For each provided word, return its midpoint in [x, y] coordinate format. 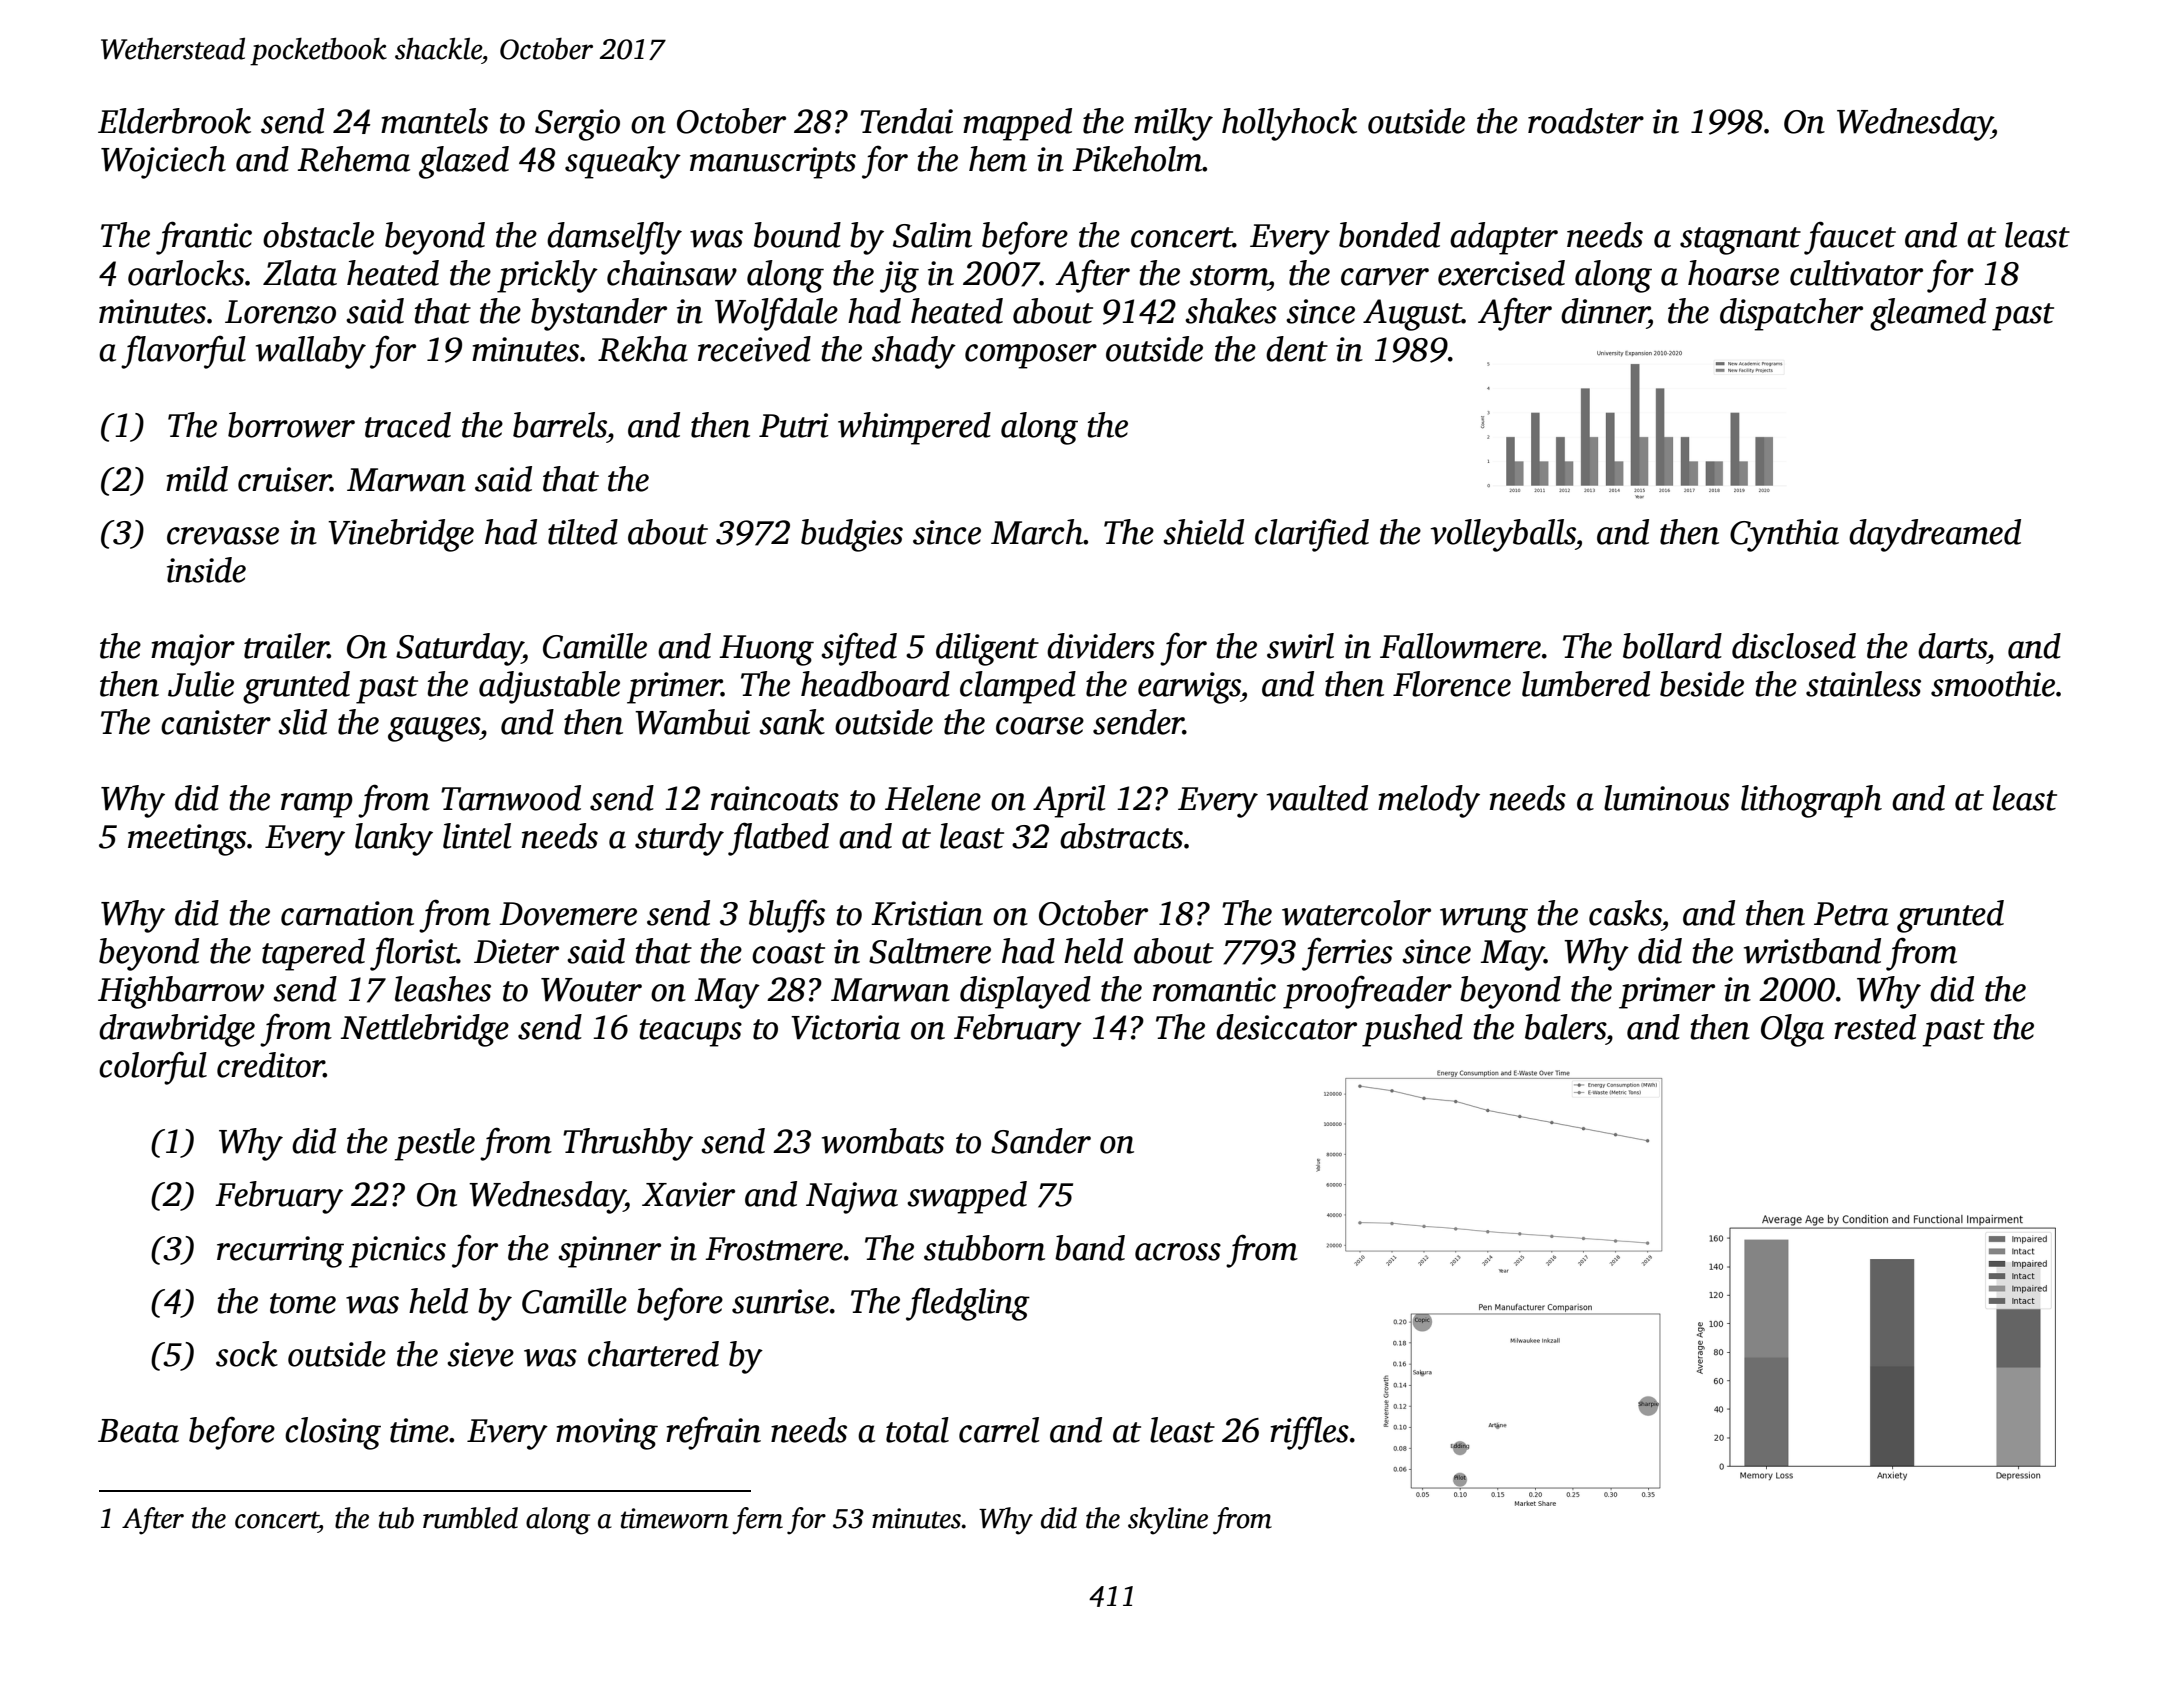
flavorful [183, 352]
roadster [1586, 121]
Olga [1792, 1030]
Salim [932, 235]
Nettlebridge [425, 1030]
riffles [1309, 1433]
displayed [1025, 992]
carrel [999, 1430]
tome [303, 1303]
